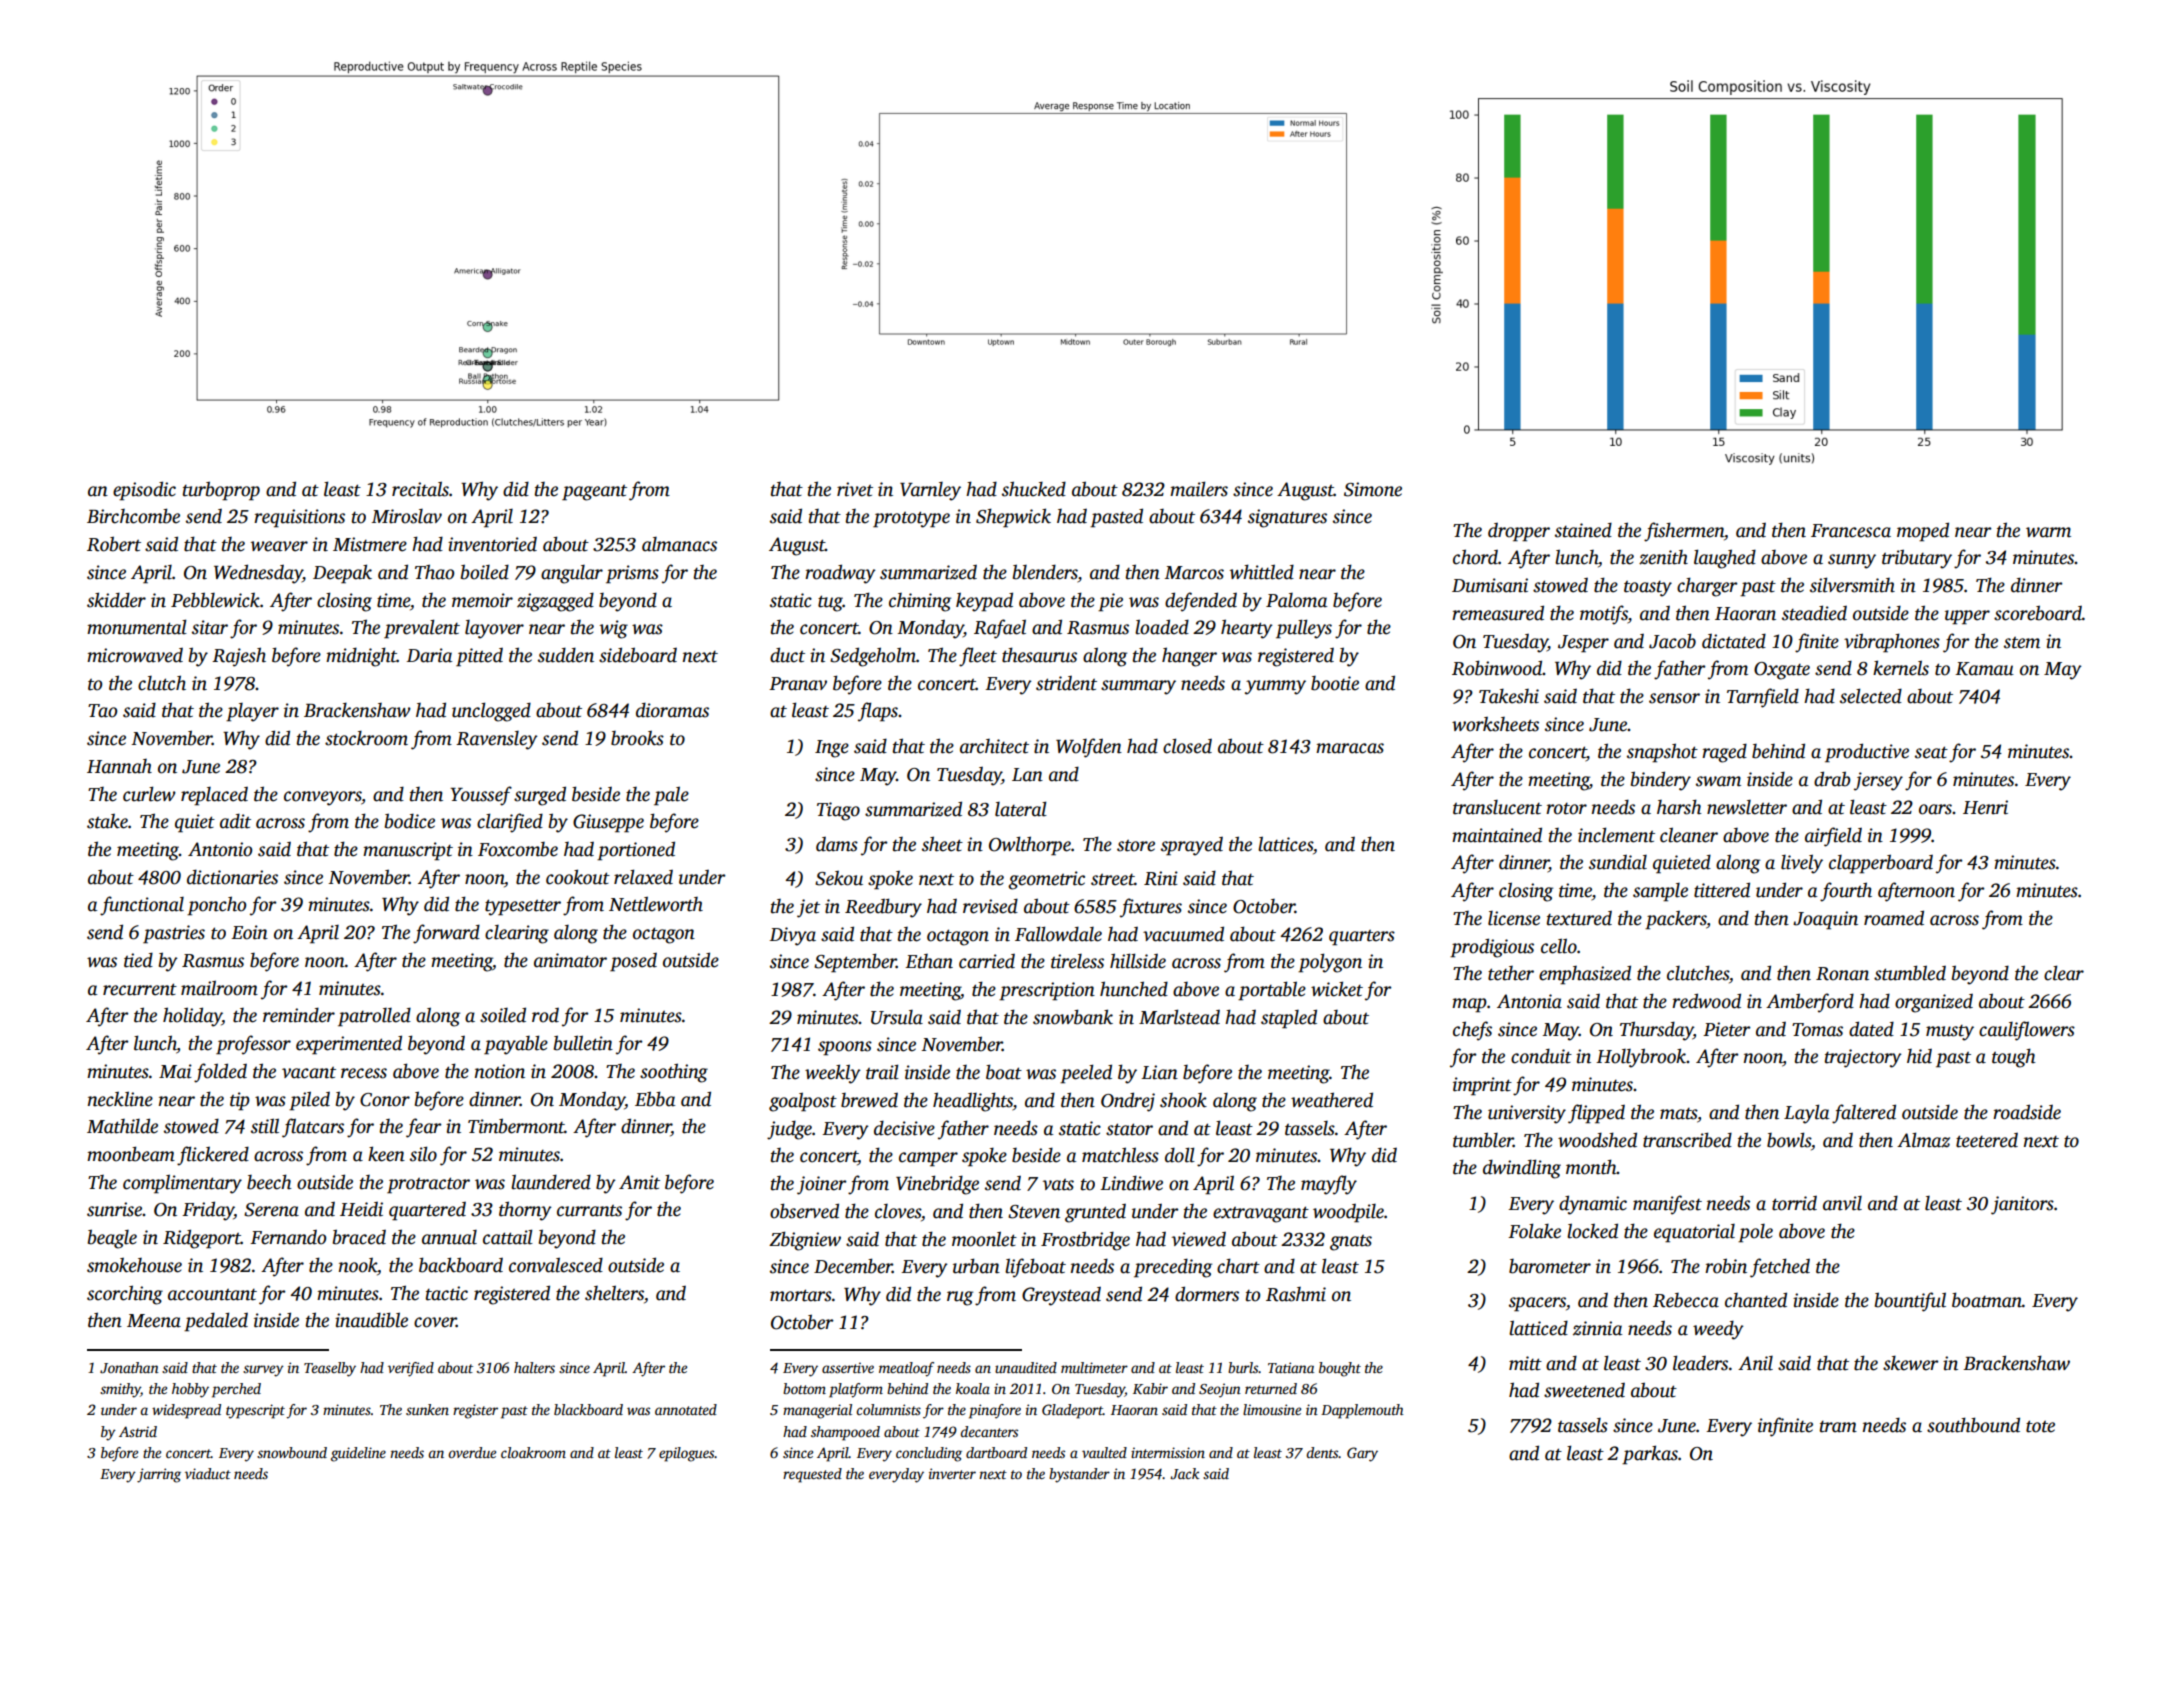 The height and width of the screenshot is (1683, 2178). What do you see at coordinates (2038, 613) in the screenshot?
I see `scoreboard` at bounding box center [2038, 613].
